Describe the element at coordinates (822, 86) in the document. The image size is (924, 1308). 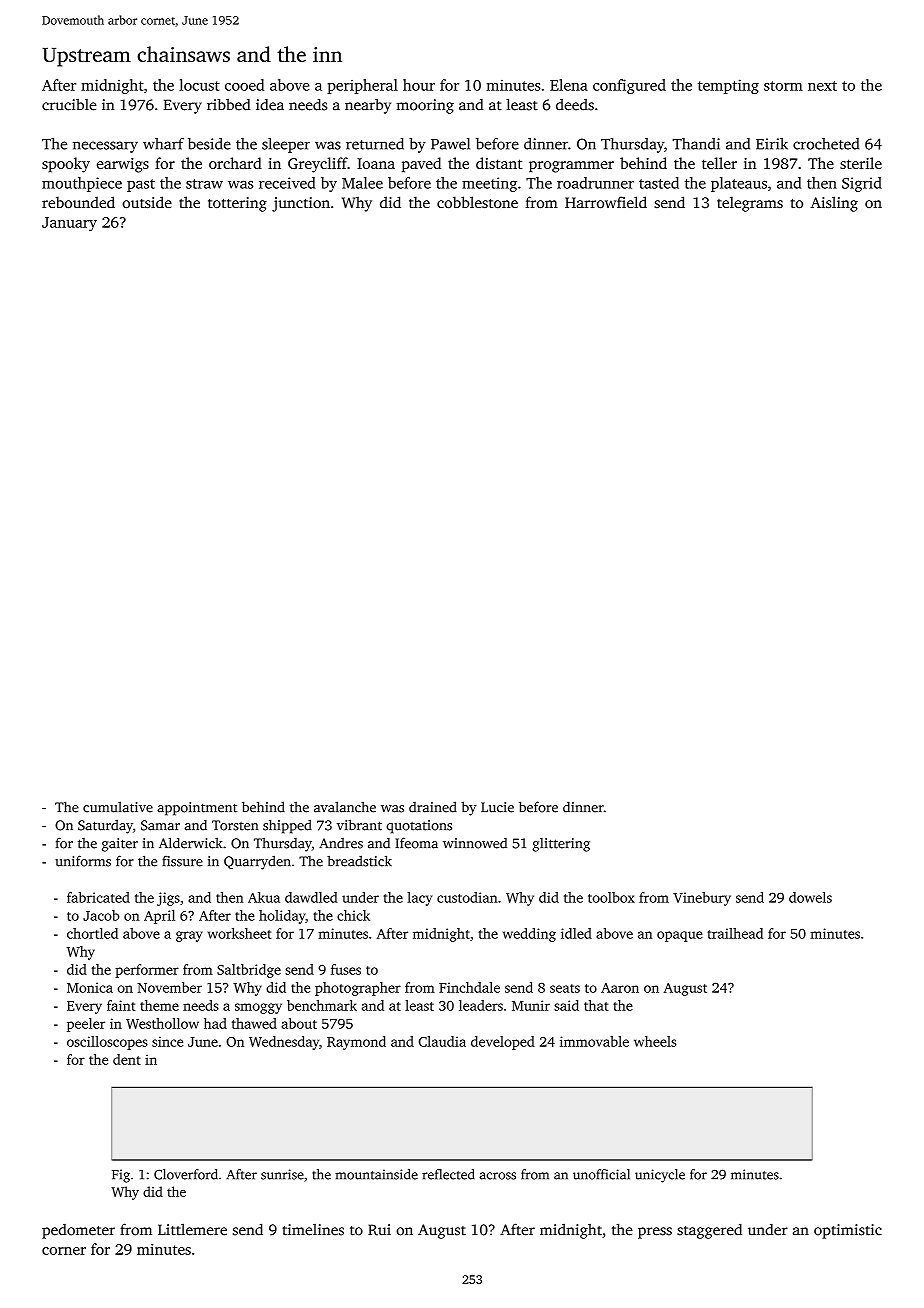
I see `next` at that location.
